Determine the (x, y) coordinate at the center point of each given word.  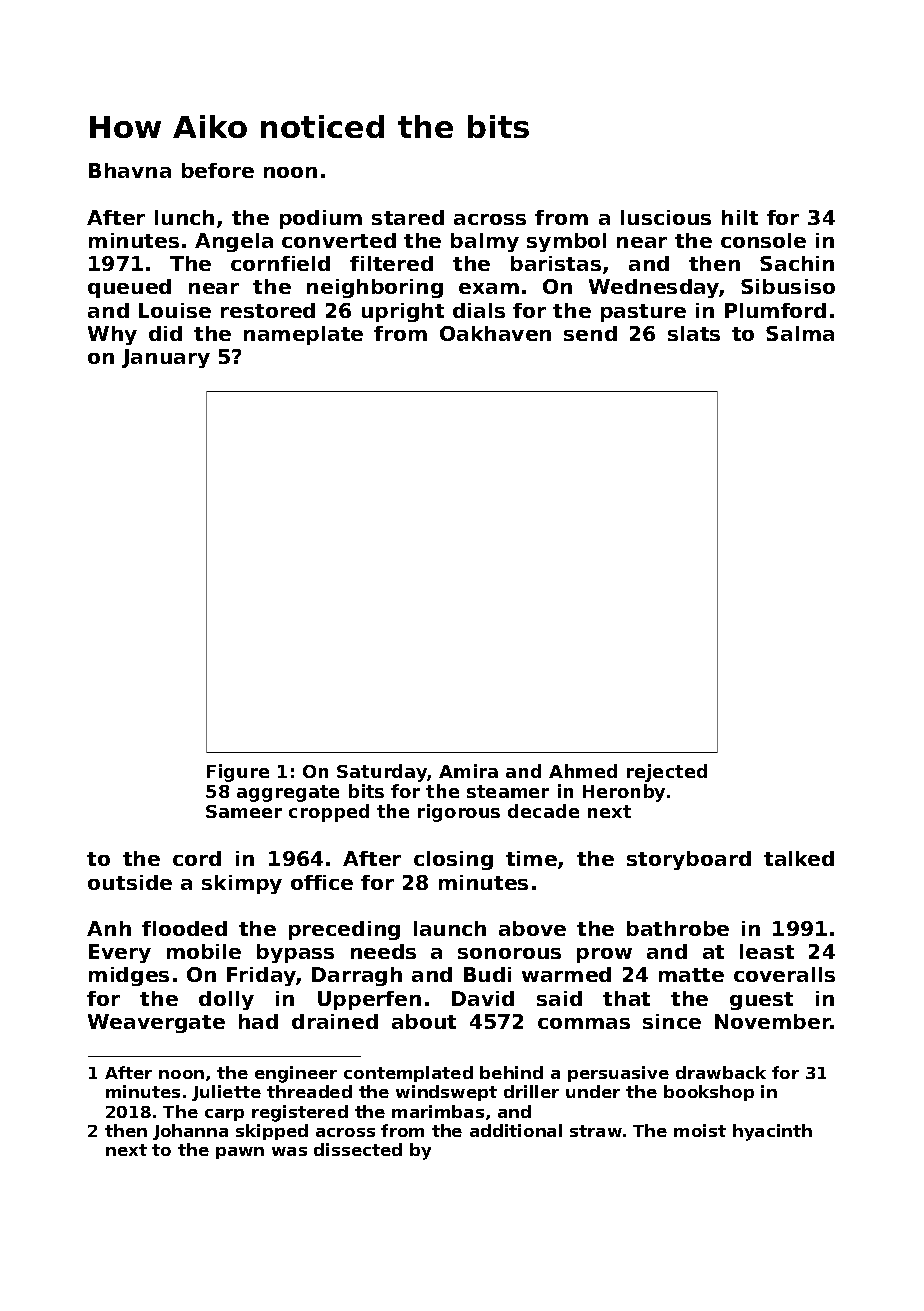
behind (511, 1072)
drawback (721, 1072)
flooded (184, 928)
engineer (296, 1074)
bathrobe (678, 928)
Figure (238, 773)
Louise (175, 310)
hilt (740, 217)
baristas (556, 263)
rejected (667, 773)
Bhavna (130, 170)
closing (453, 860)
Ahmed (583, 771)
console (763, 240)
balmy (485, 242)
